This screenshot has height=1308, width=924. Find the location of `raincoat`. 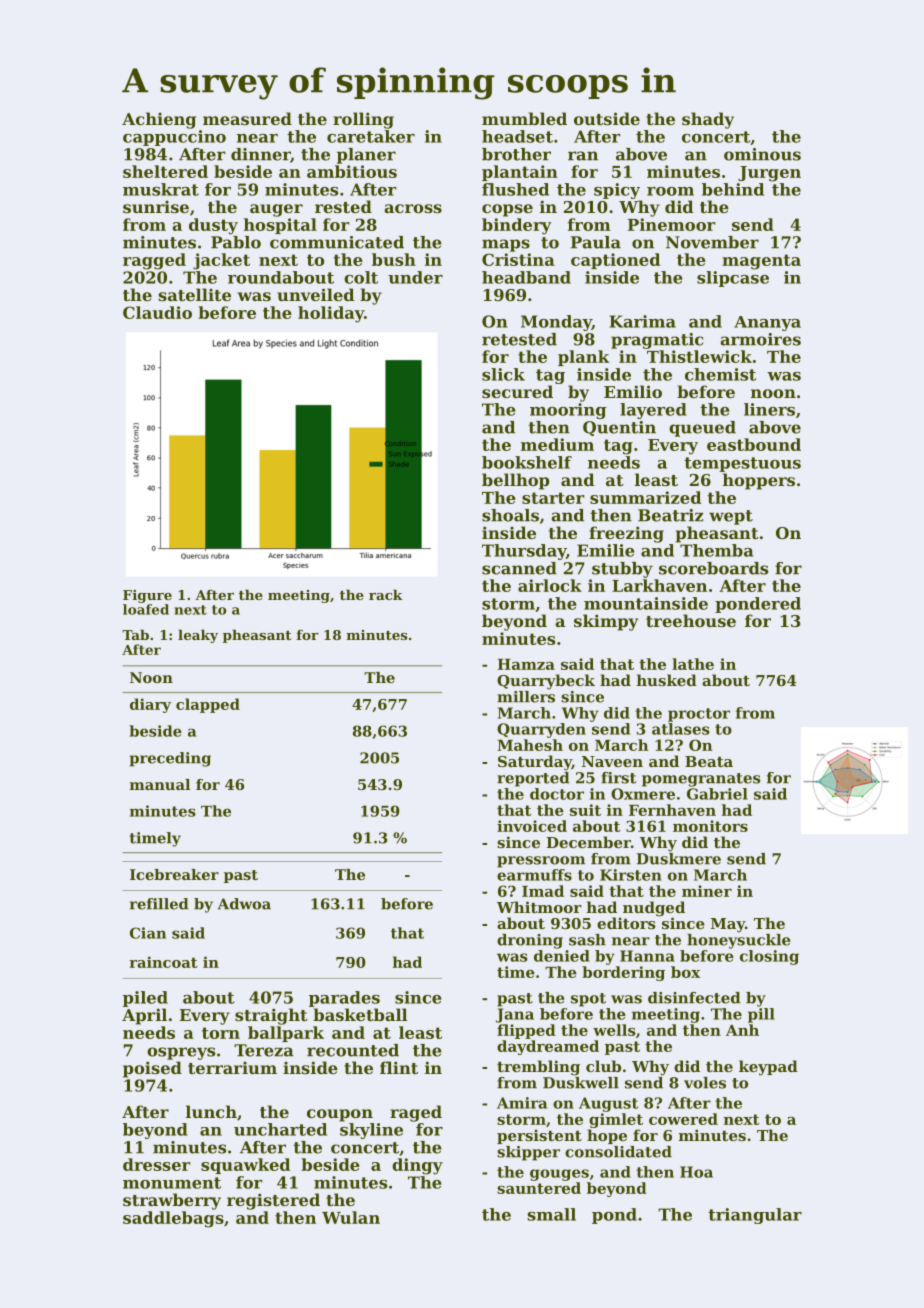

raincoat is located at coordinates (163, 962).
